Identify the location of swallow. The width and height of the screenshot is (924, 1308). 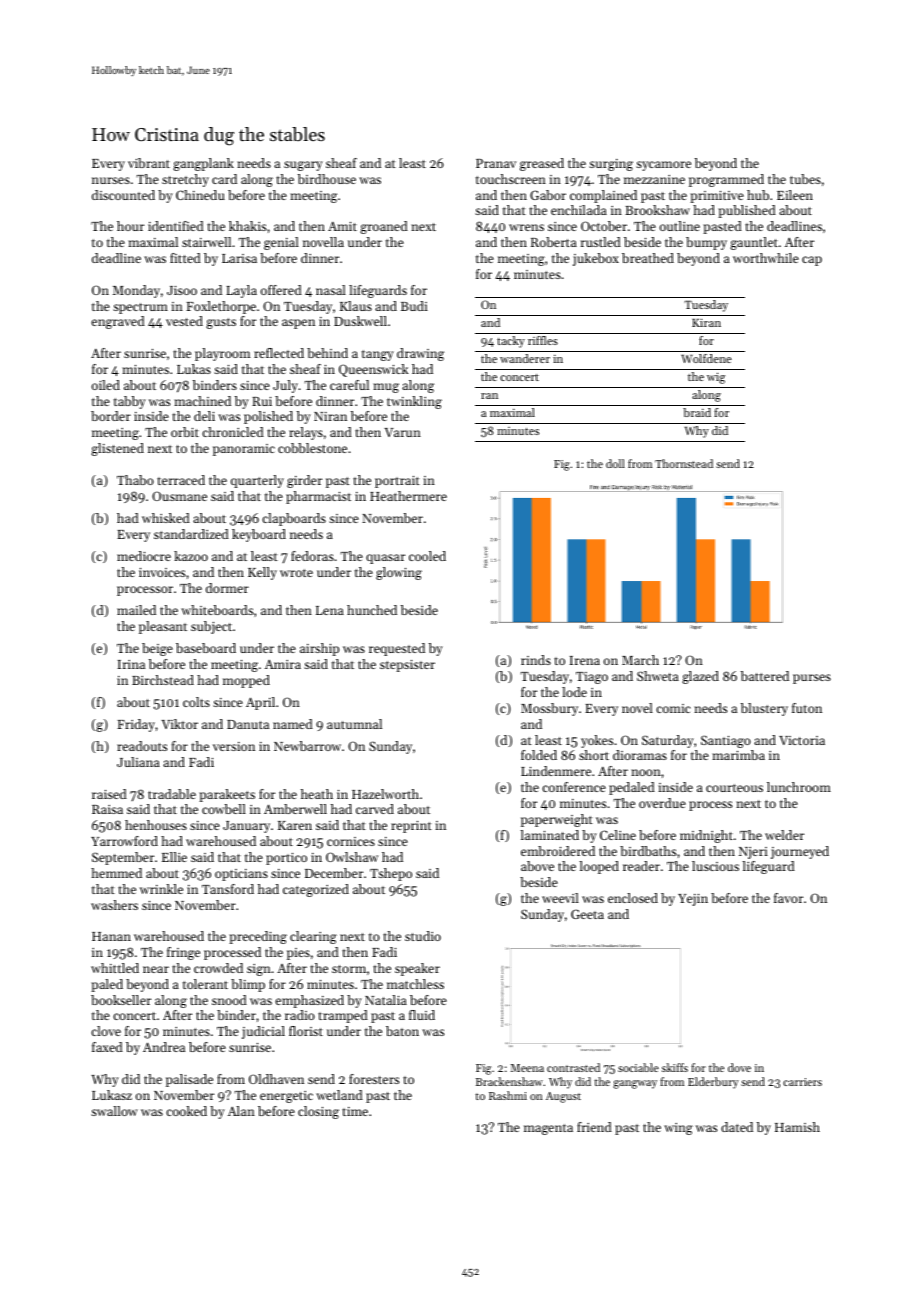
(114, 1111).
